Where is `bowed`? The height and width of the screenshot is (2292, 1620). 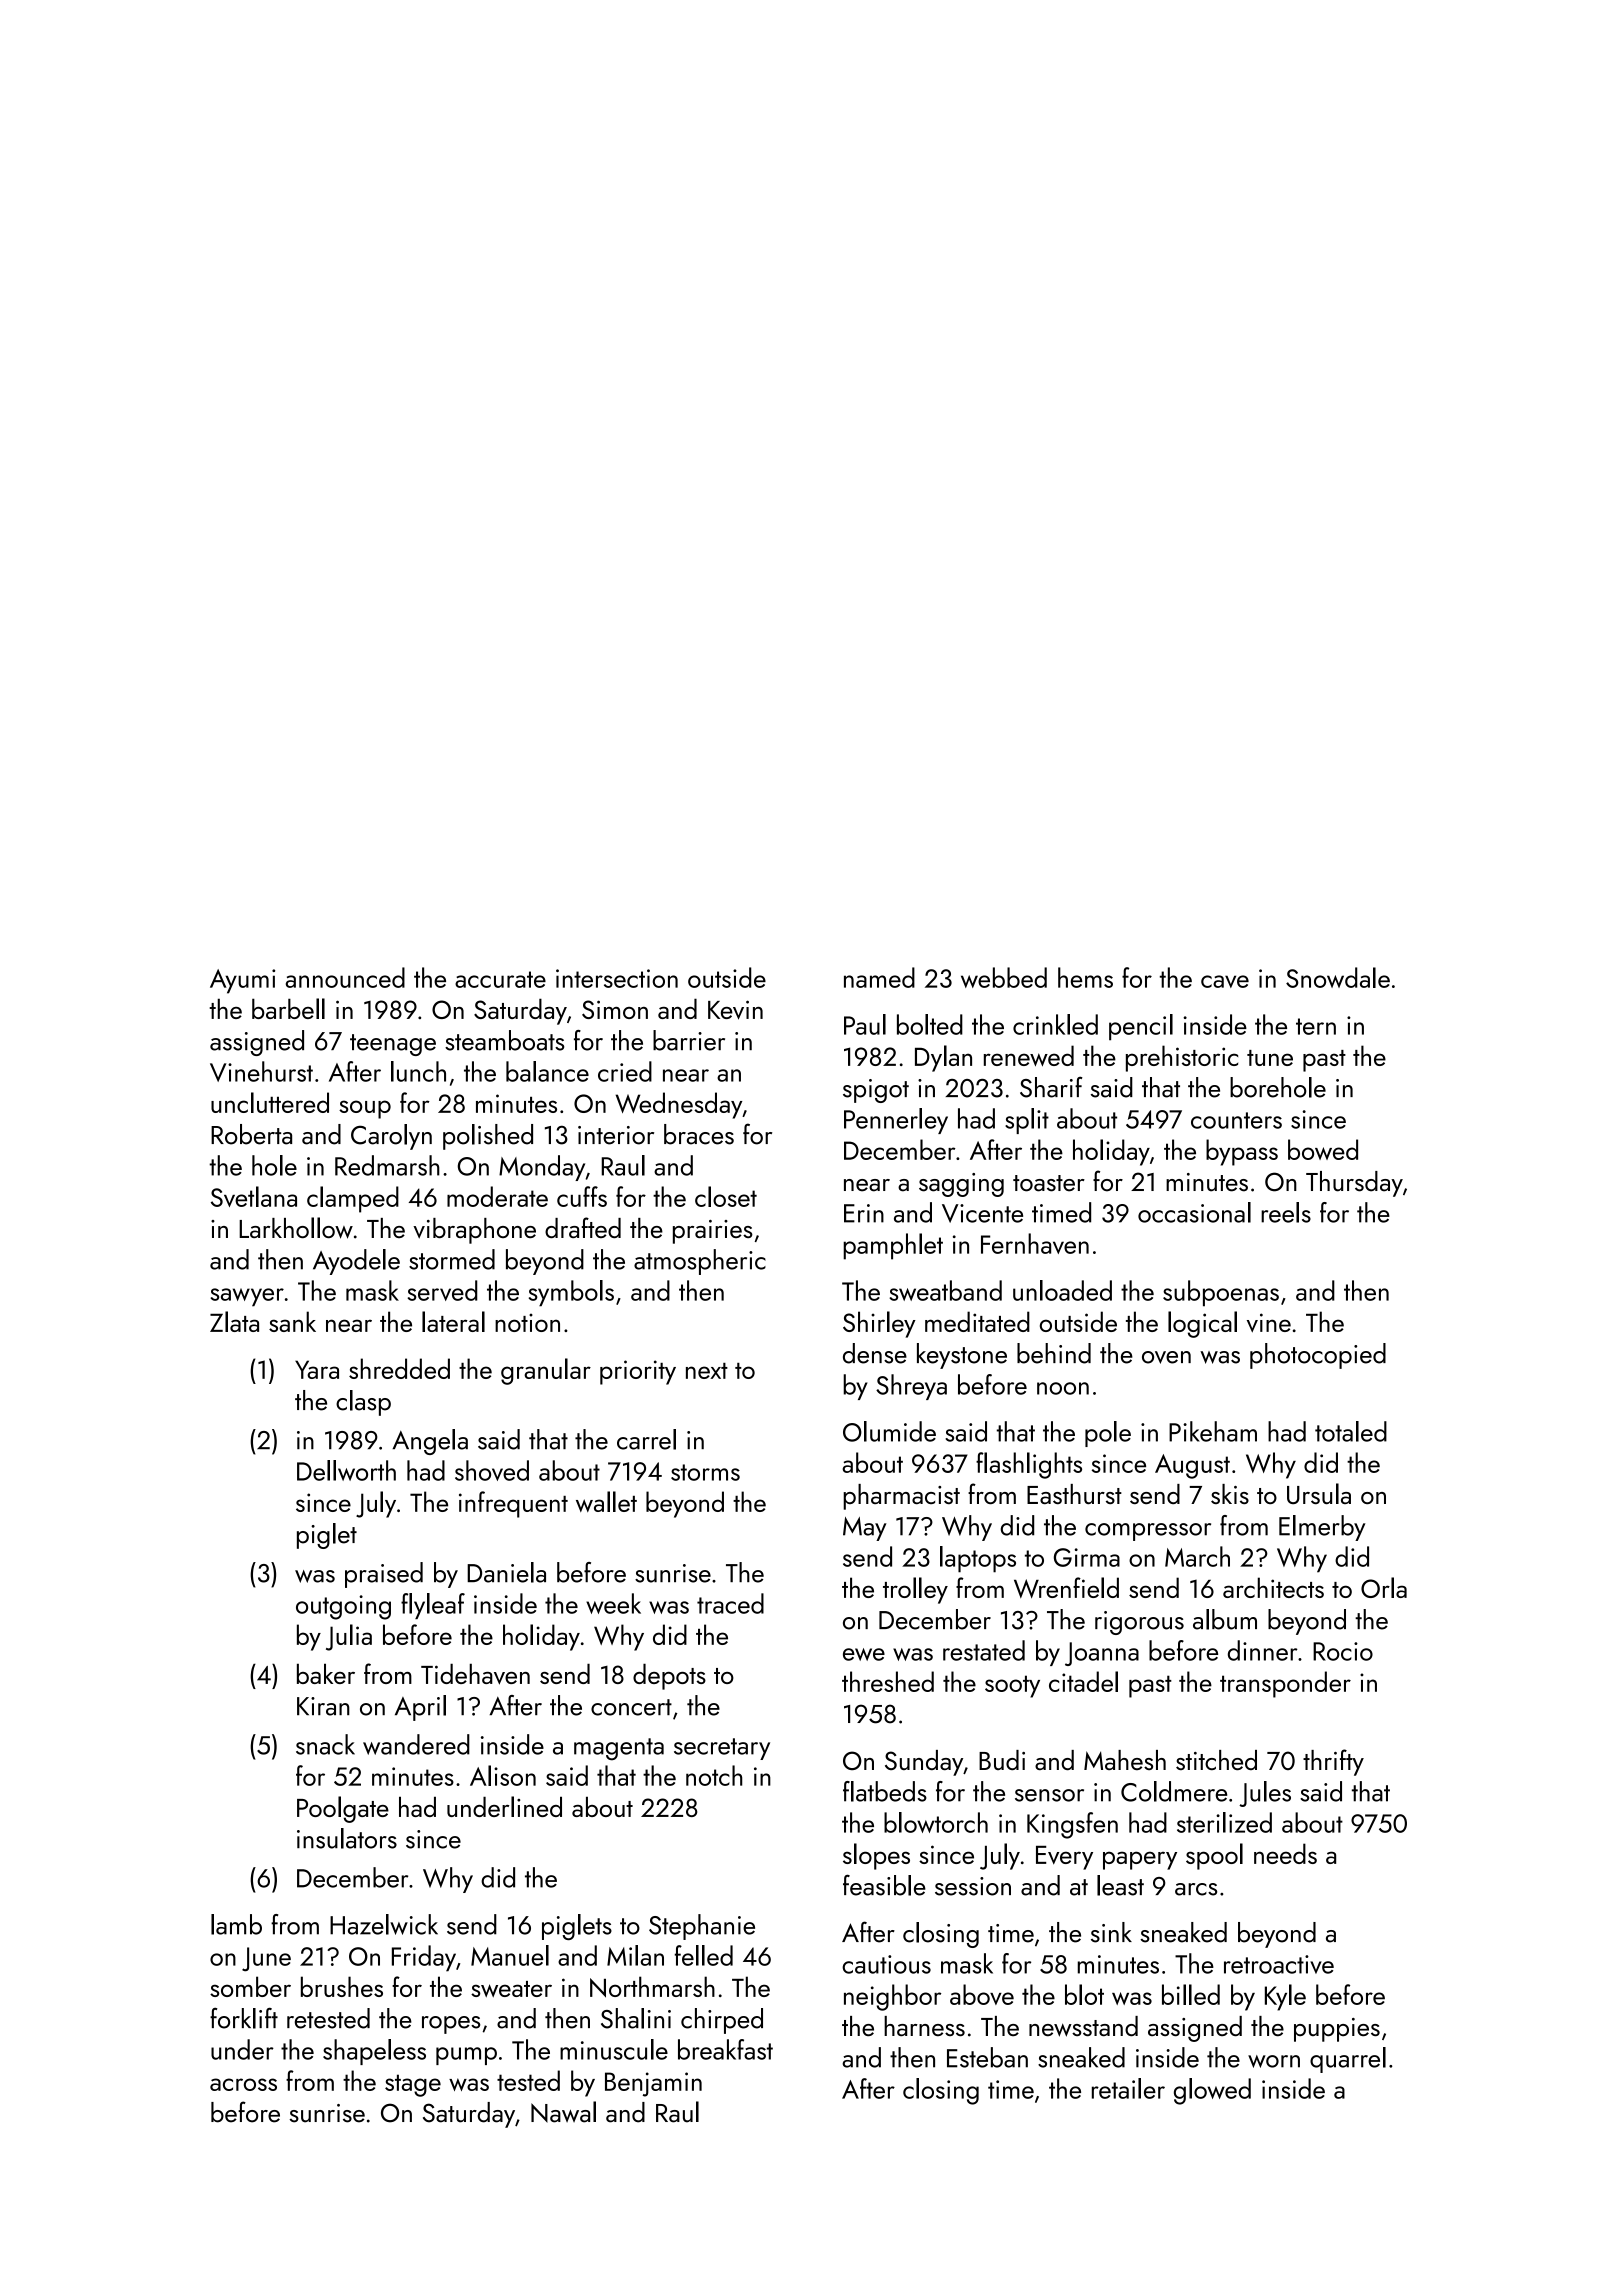
bowed is located at coordinates (1323, 1149).
